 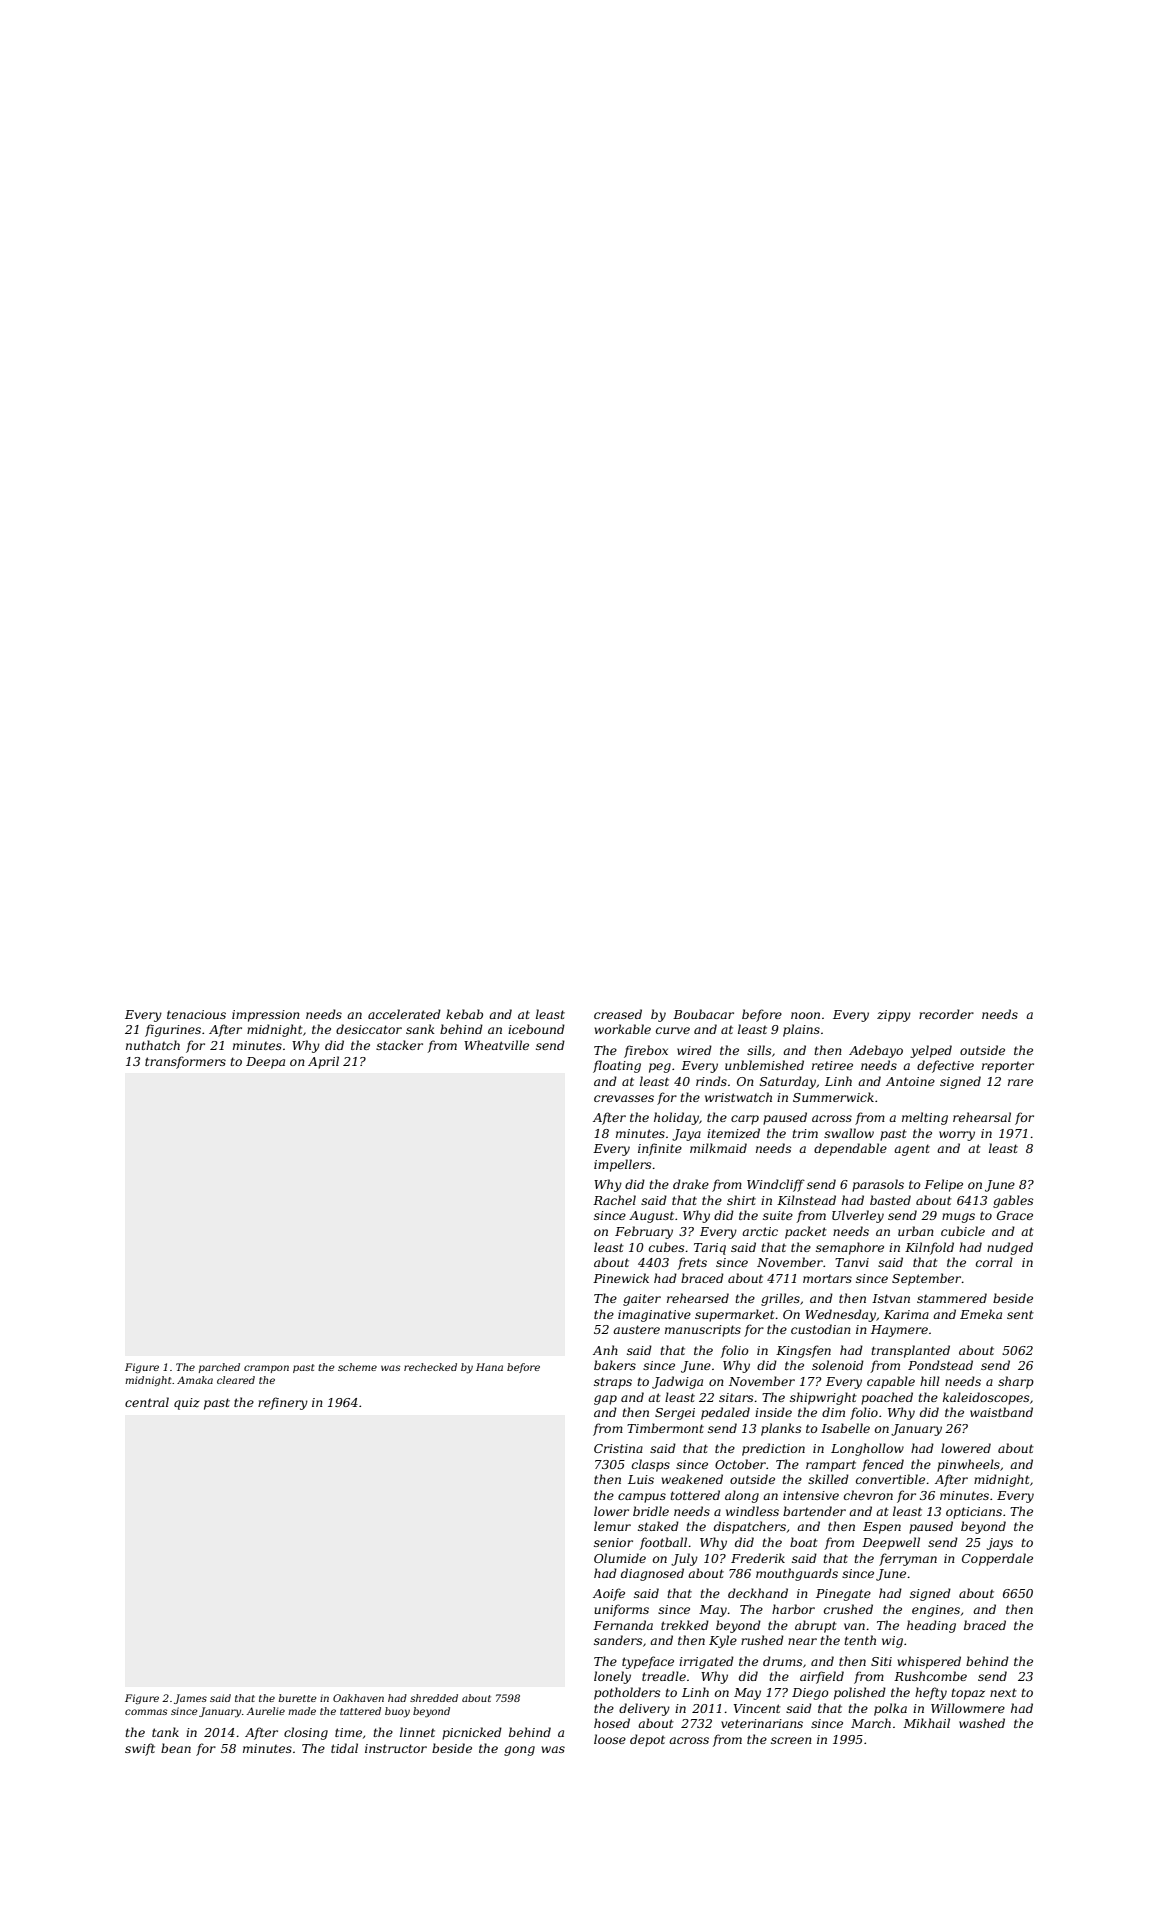 I want to click on curve, so click(x=673, y=1030).
